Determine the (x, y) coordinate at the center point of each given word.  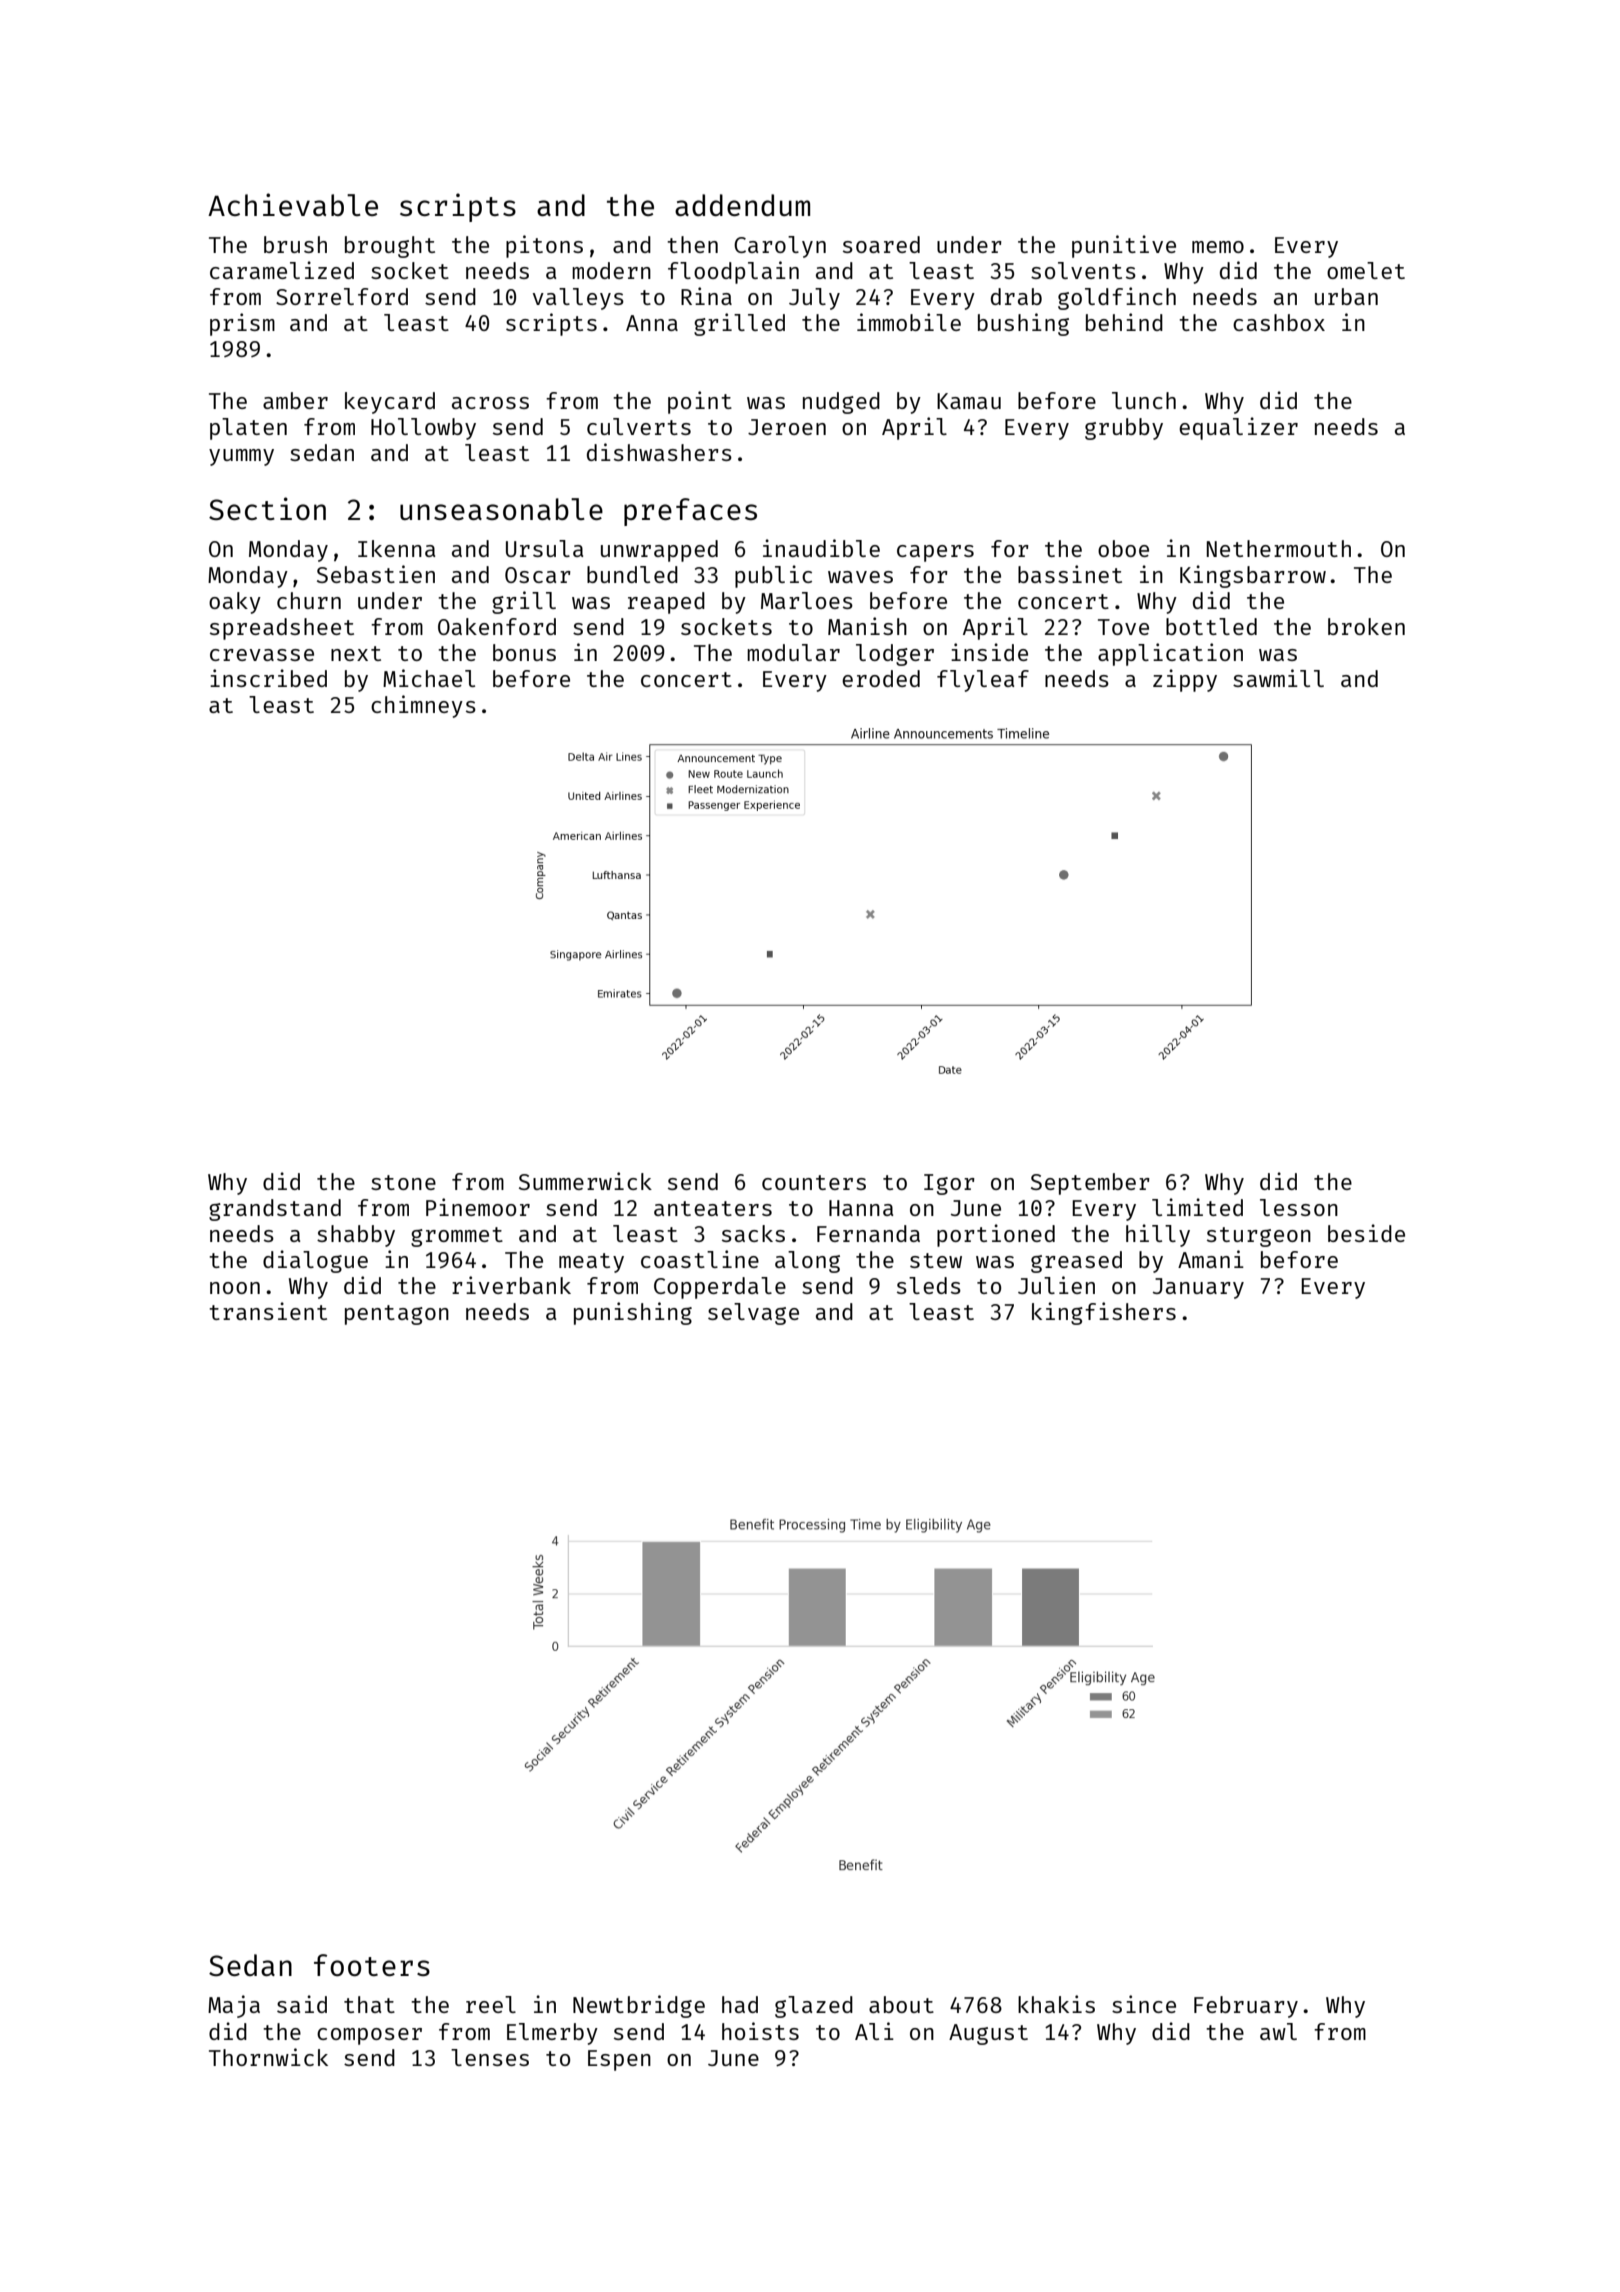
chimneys (423, 706)
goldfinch (1117, 298)
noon (235, 1288)
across (490, 403)
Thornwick (268, 2057)
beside (1366, 1233)
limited (1197, 1207)
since (1144, 2004)
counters (814, 1182)
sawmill (1278, 678)
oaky (235, 603)
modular (793, 652)
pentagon (397, 1315)
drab (1016, 296)
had (740, 2004)
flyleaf (983, 681)
